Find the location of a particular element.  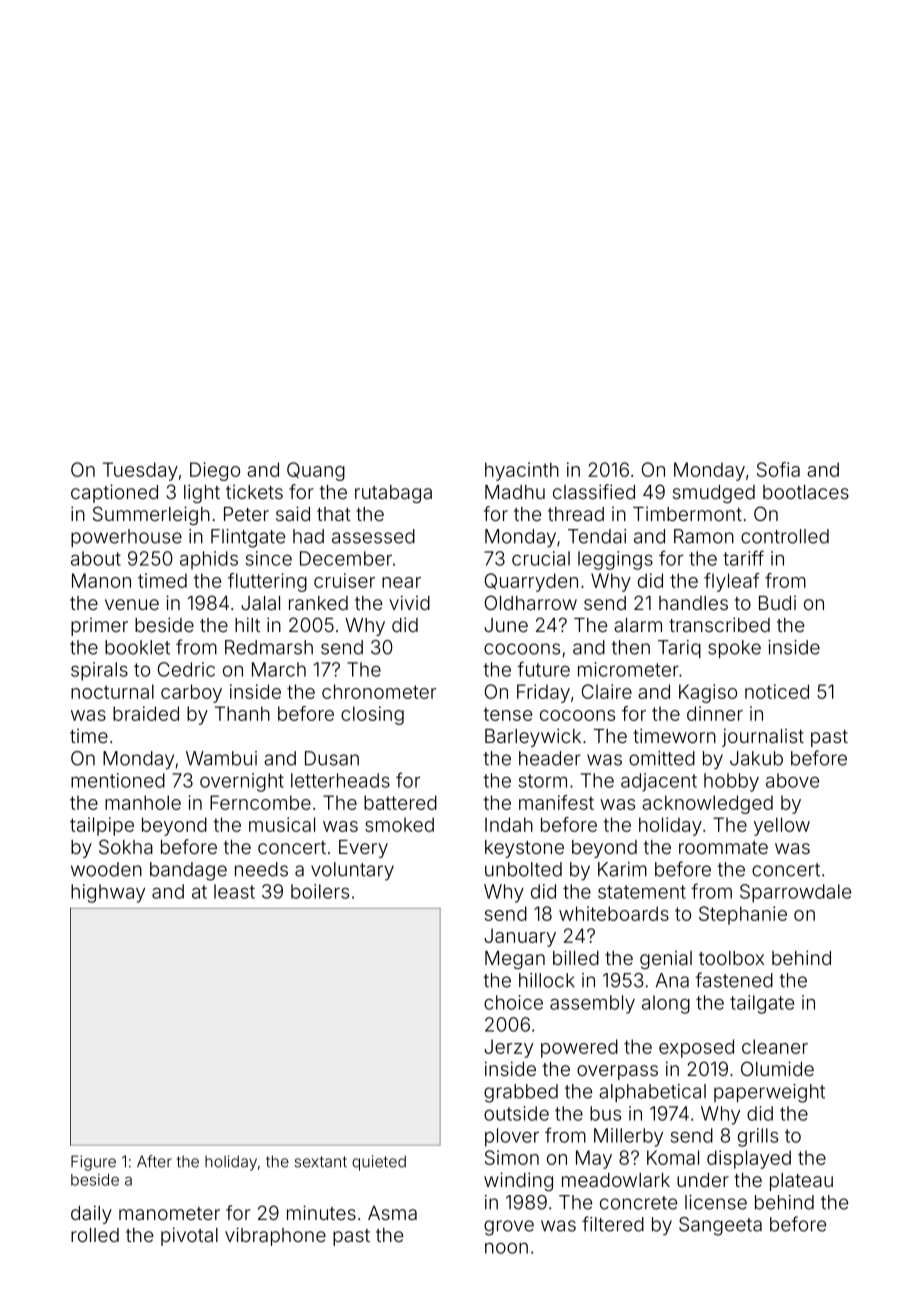

overnight is located at coordinates (242, 782).
